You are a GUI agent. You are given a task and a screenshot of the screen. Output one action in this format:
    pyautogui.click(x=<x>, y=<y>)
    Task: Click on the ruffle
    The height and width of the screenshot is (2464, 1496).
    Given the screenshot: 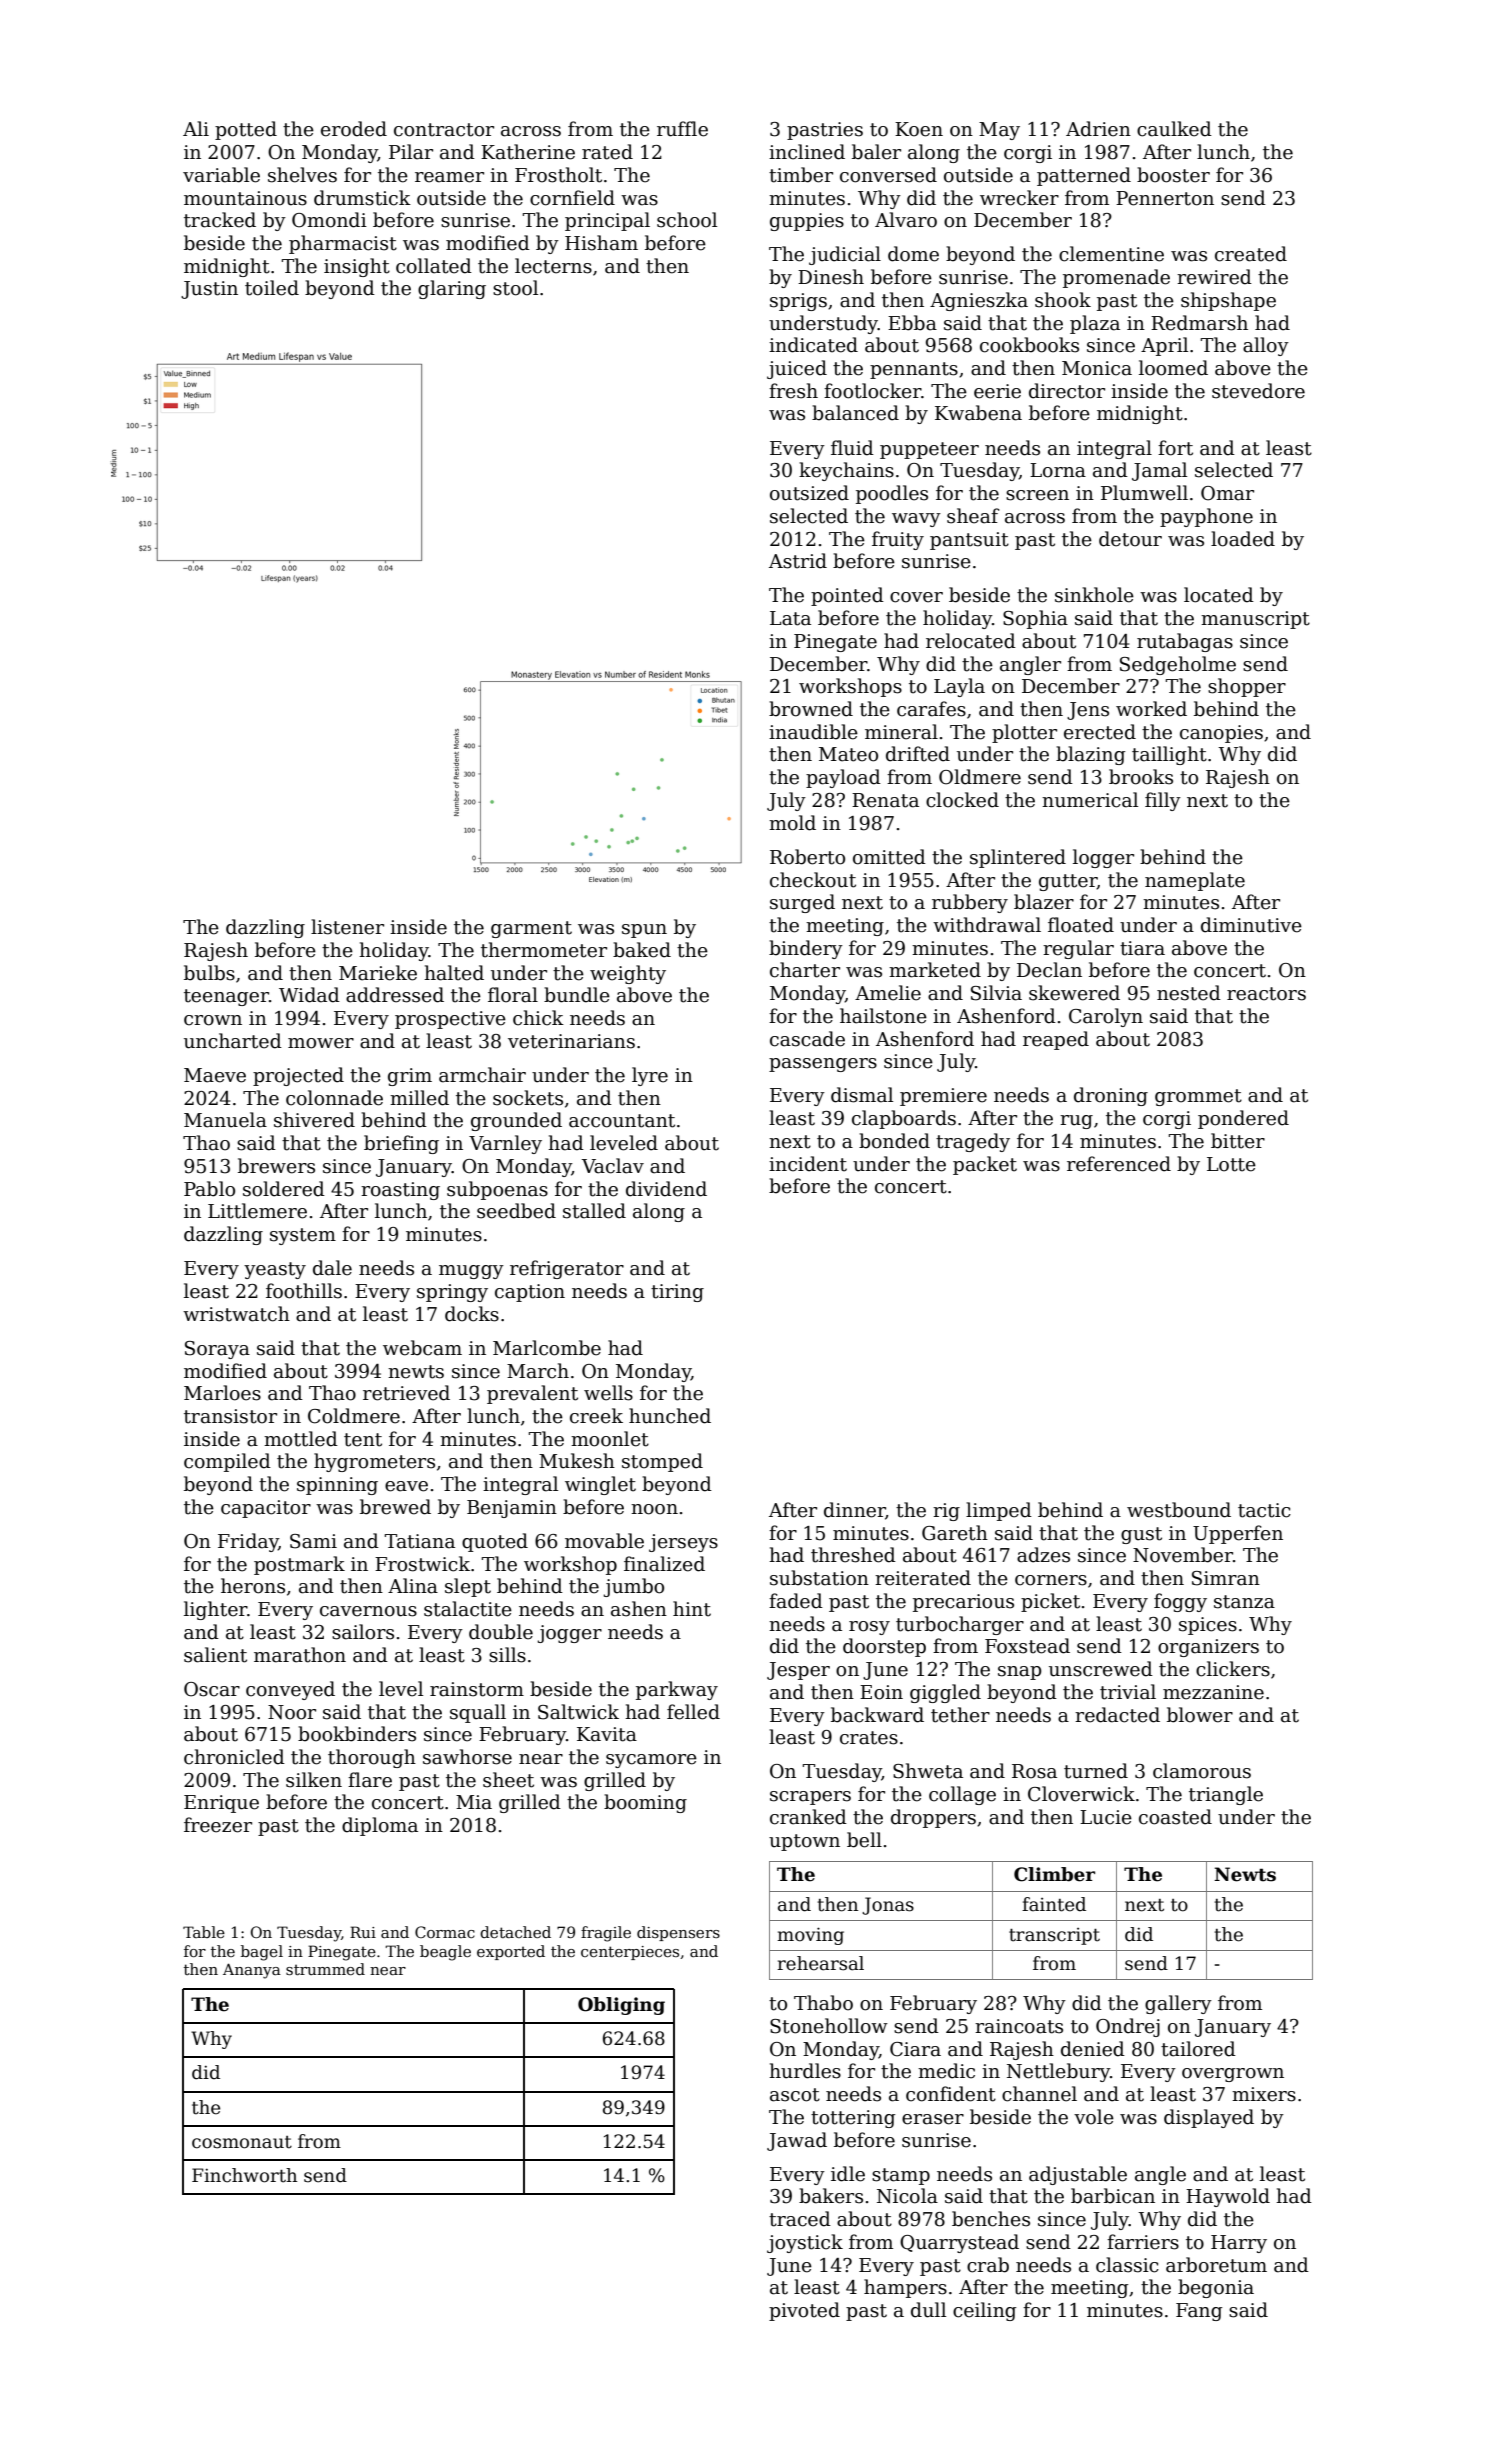 What is the action you would take?
    pyautogui.click(x=682, y=129)
